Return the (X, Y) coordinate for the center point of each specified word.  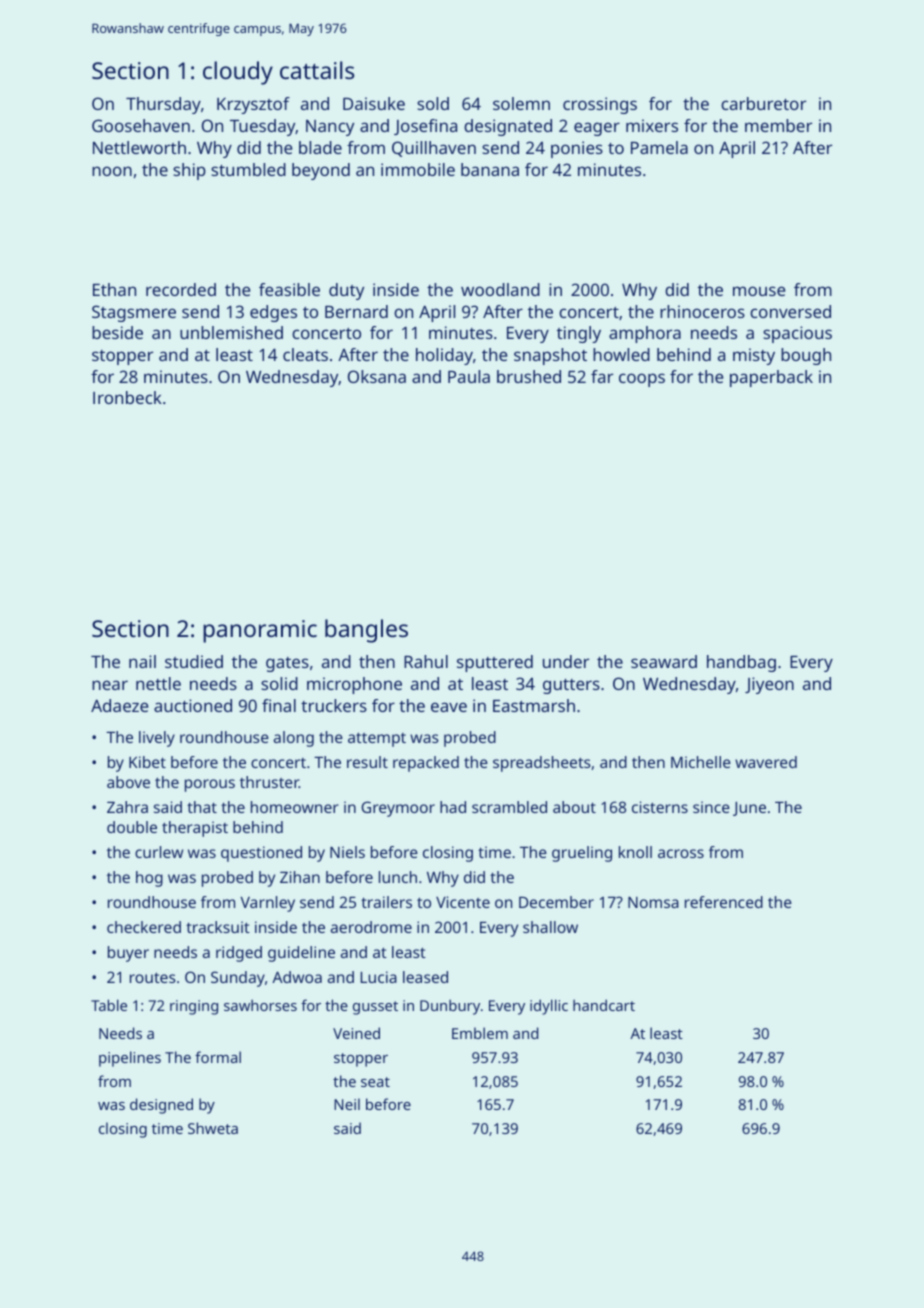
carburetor (763, 103)
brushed (529, 376)
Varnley (267, 904)
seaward (664, 661)
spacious (797, 334)
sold (433, 103)
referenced (724, 902)
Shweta (213, 1128)
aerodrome (371, 927)
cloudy (238, 73)
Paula (469, 376)
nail (142, 661)
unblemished (231, 332)
